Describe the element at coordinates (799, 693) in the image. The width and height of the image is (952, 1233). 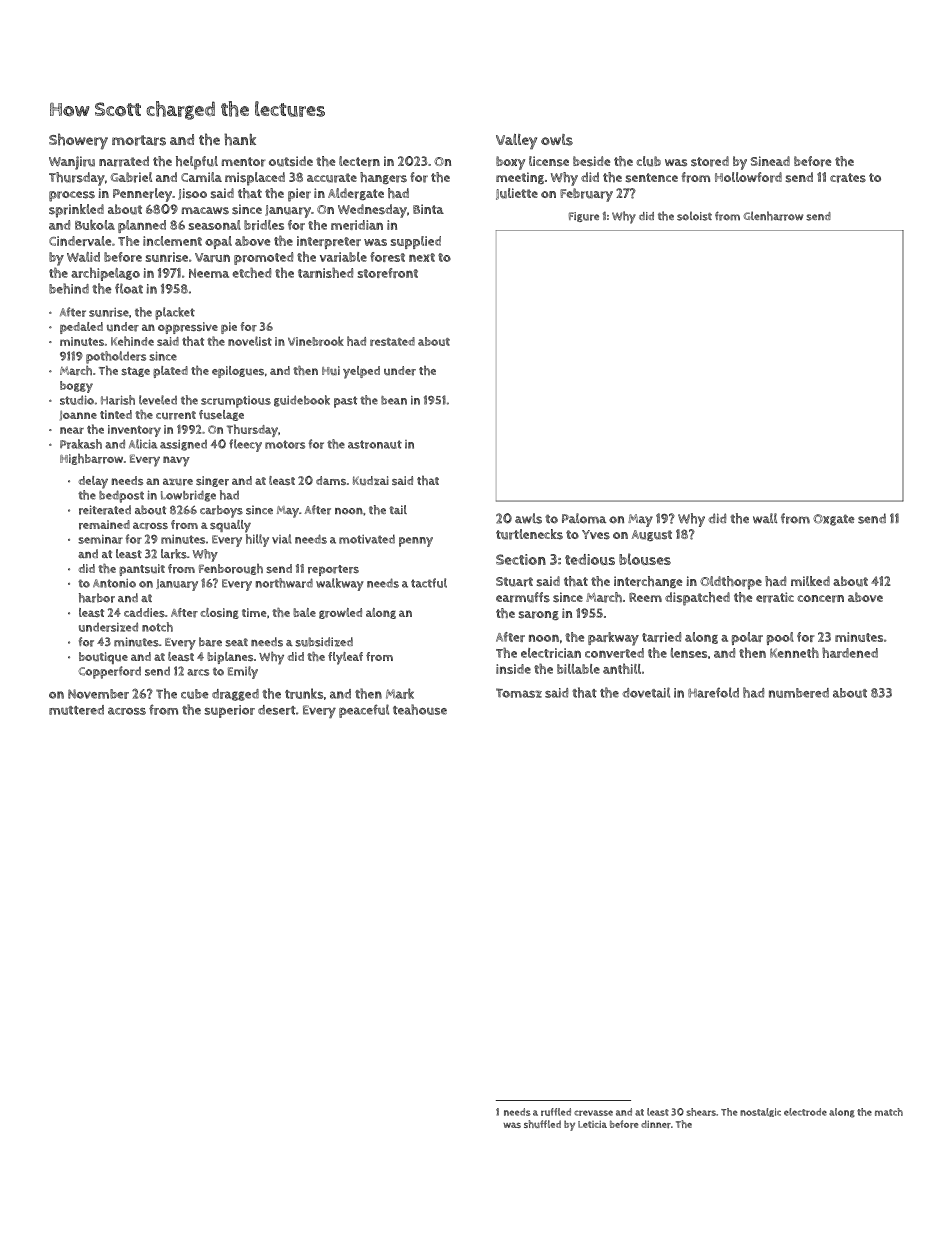
I see `numbered` at that location.
